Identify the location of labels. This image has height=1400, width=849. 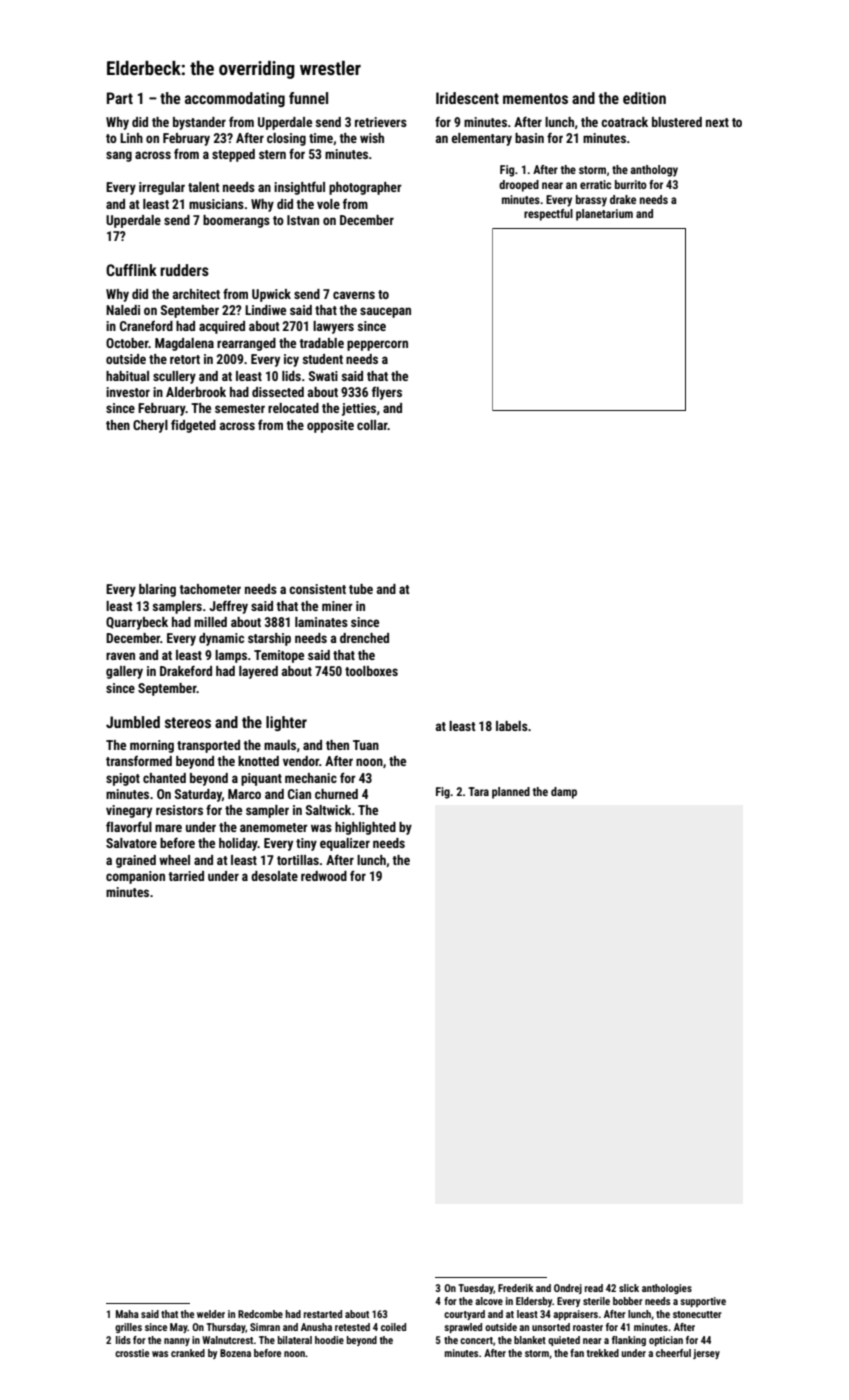
(512, 726).
